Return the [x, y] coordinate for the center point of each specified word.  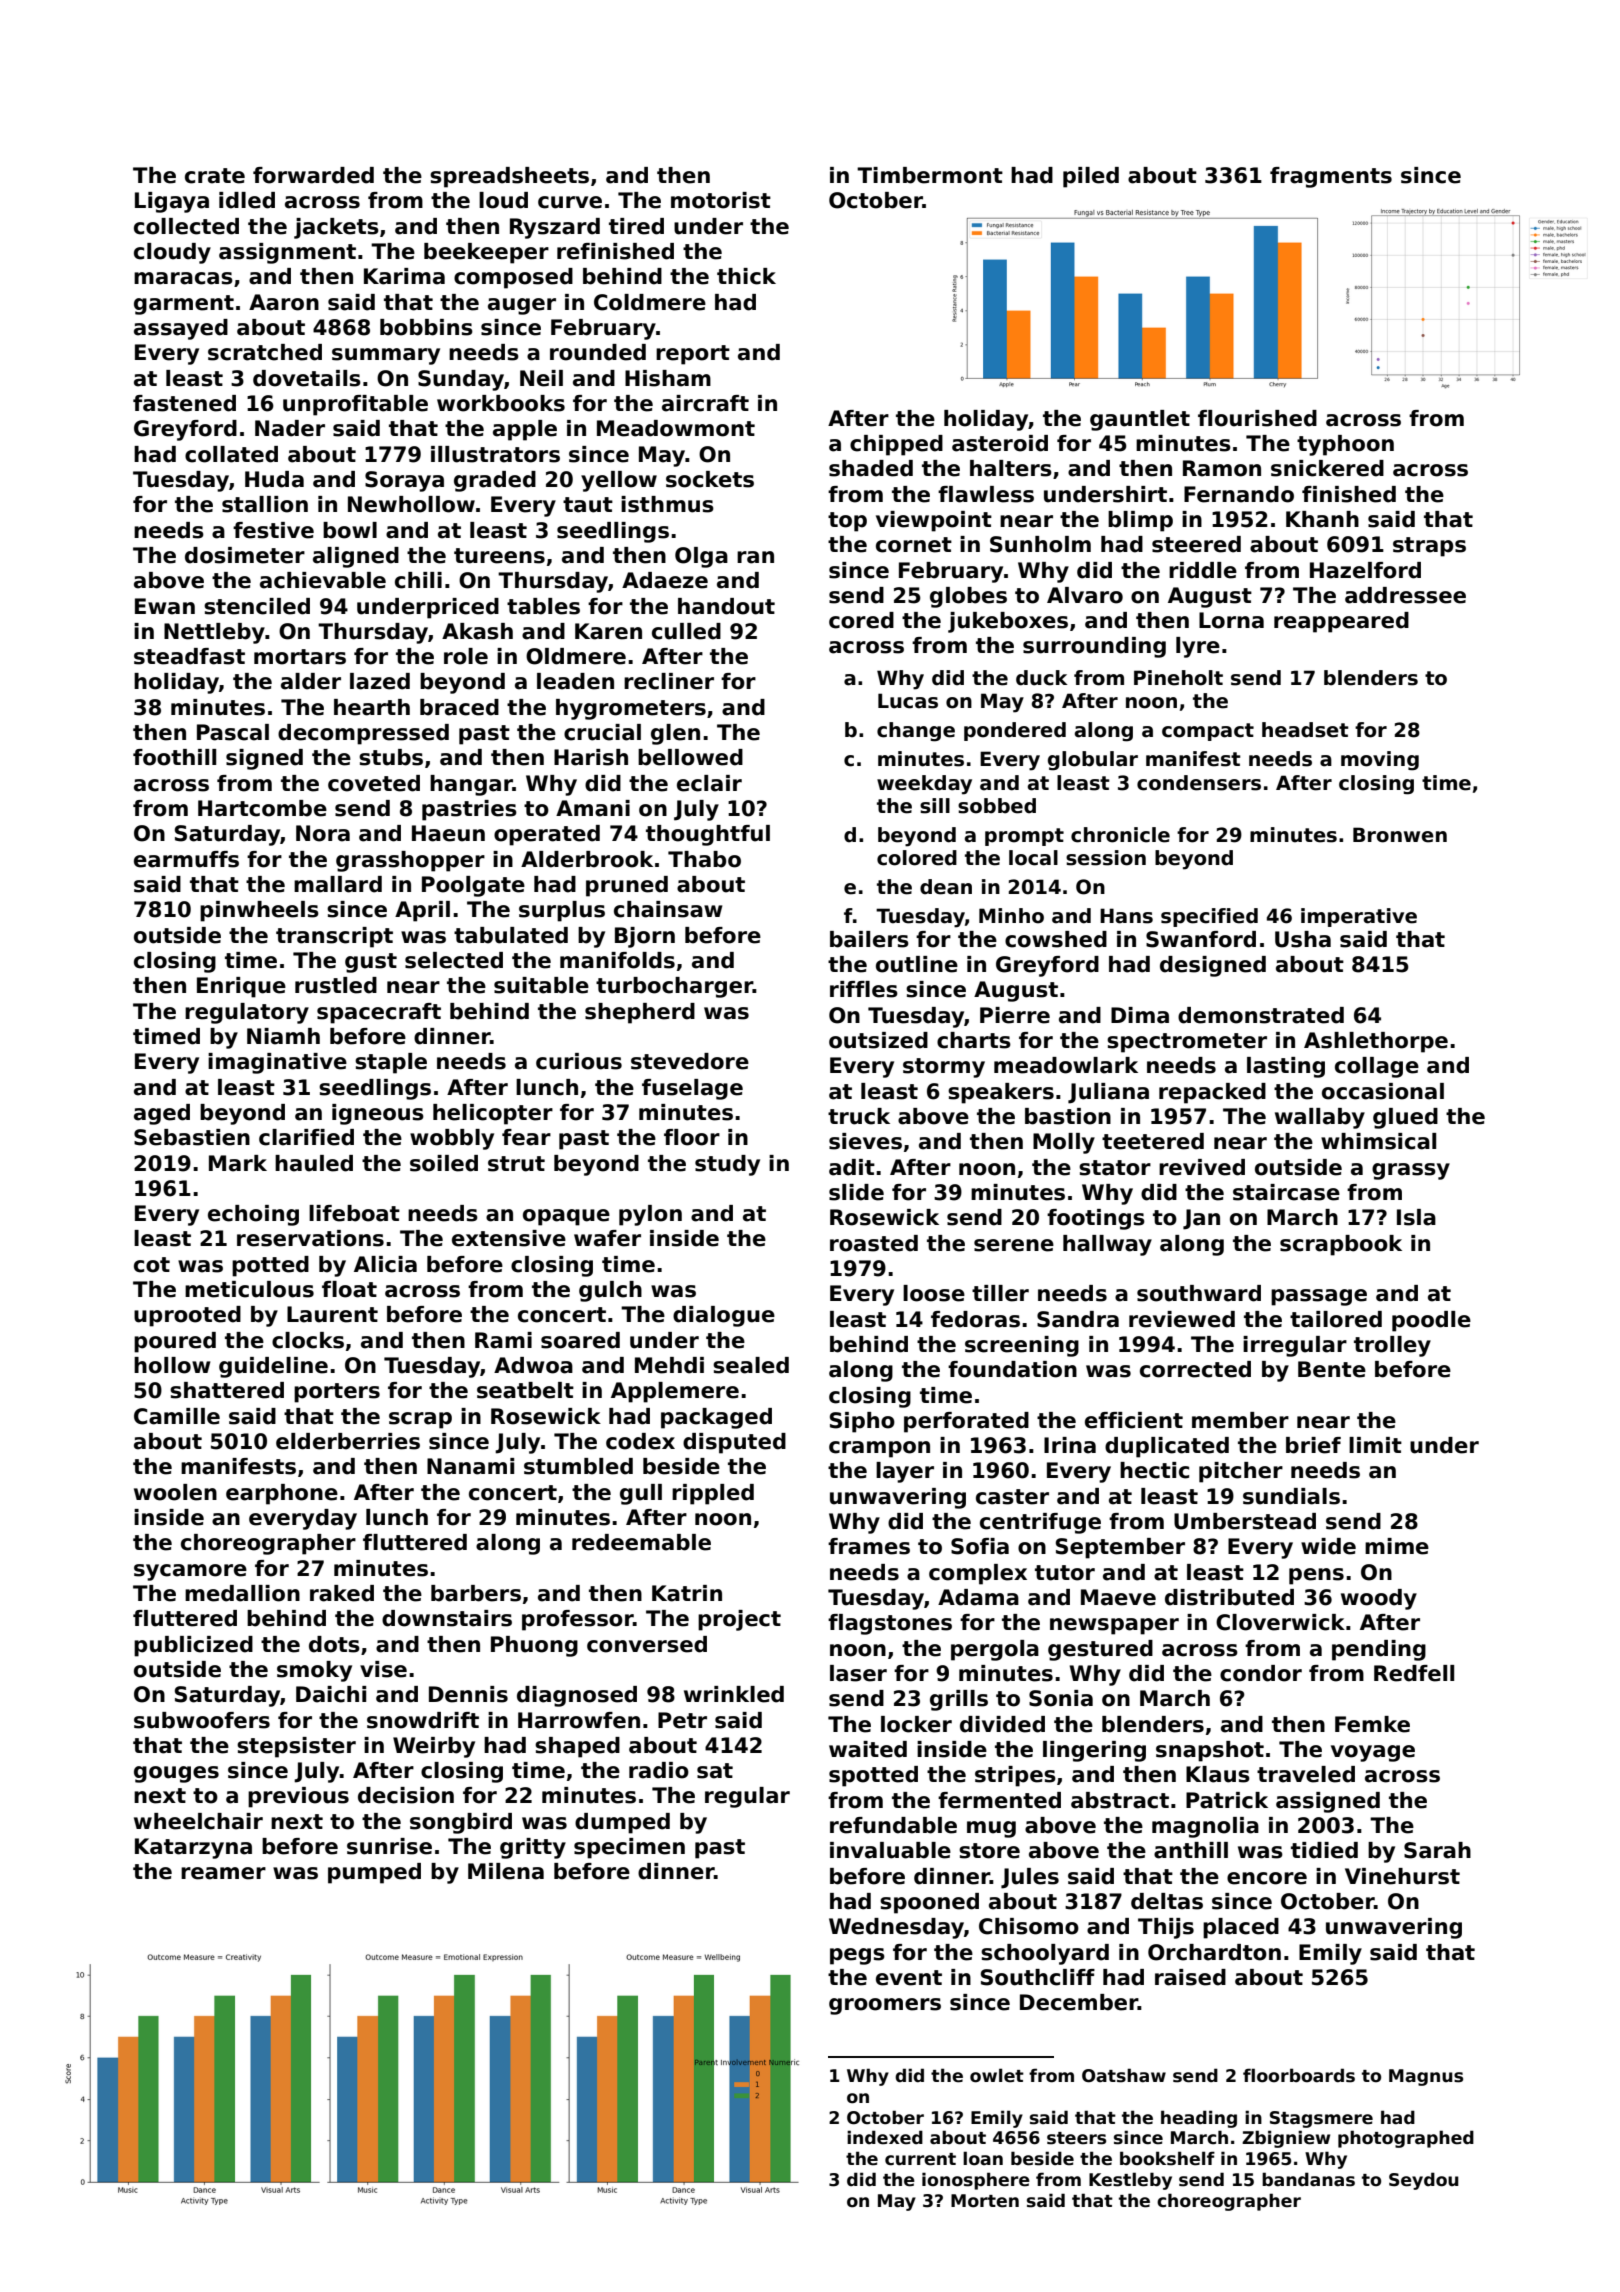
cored [861, 620]
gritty [533, 1848]
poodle [1431, 1321]
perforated [966, 1422]
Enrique [241, 987]
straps [1429, 547]
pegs [857, 1956]
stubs [391, 757]
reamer [223, 1873]
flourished [1257, 418]
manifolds [617, 960]
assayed [181, 329]
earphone [282, 1494]
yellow [619, 481]
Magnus [1426, 2077]
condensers [1199, 783]
